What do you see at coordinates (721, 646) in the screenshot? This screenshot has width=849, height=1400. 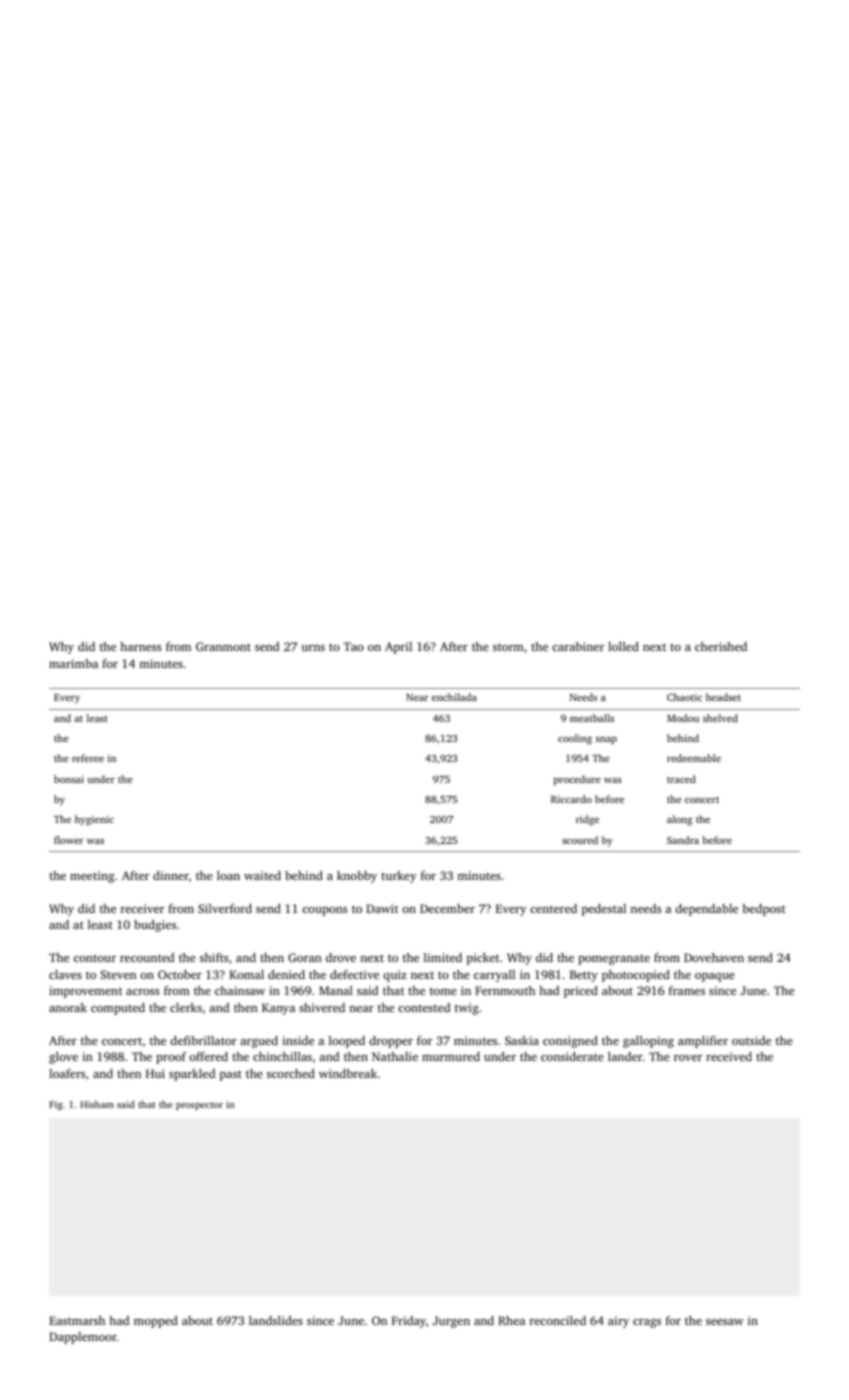 I see `cherished` at bounding box center [721, 646].
